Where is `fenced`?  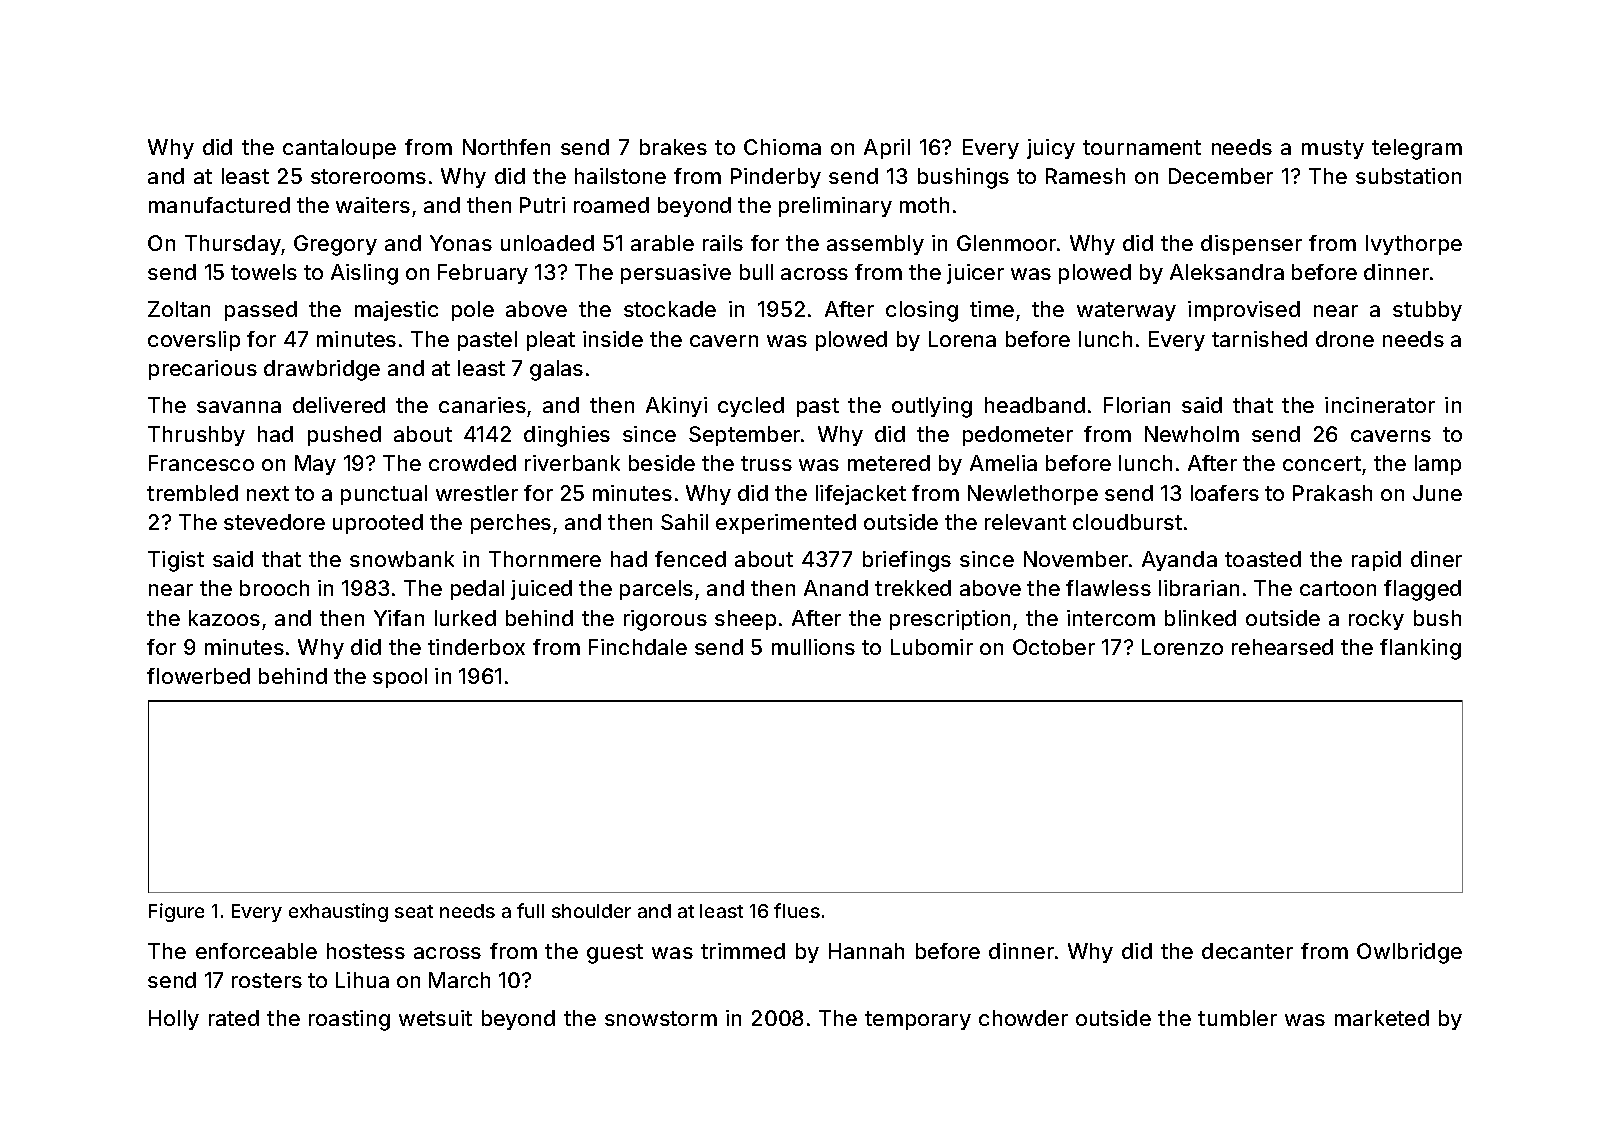 fenced is located at coordinates (690, 559).
